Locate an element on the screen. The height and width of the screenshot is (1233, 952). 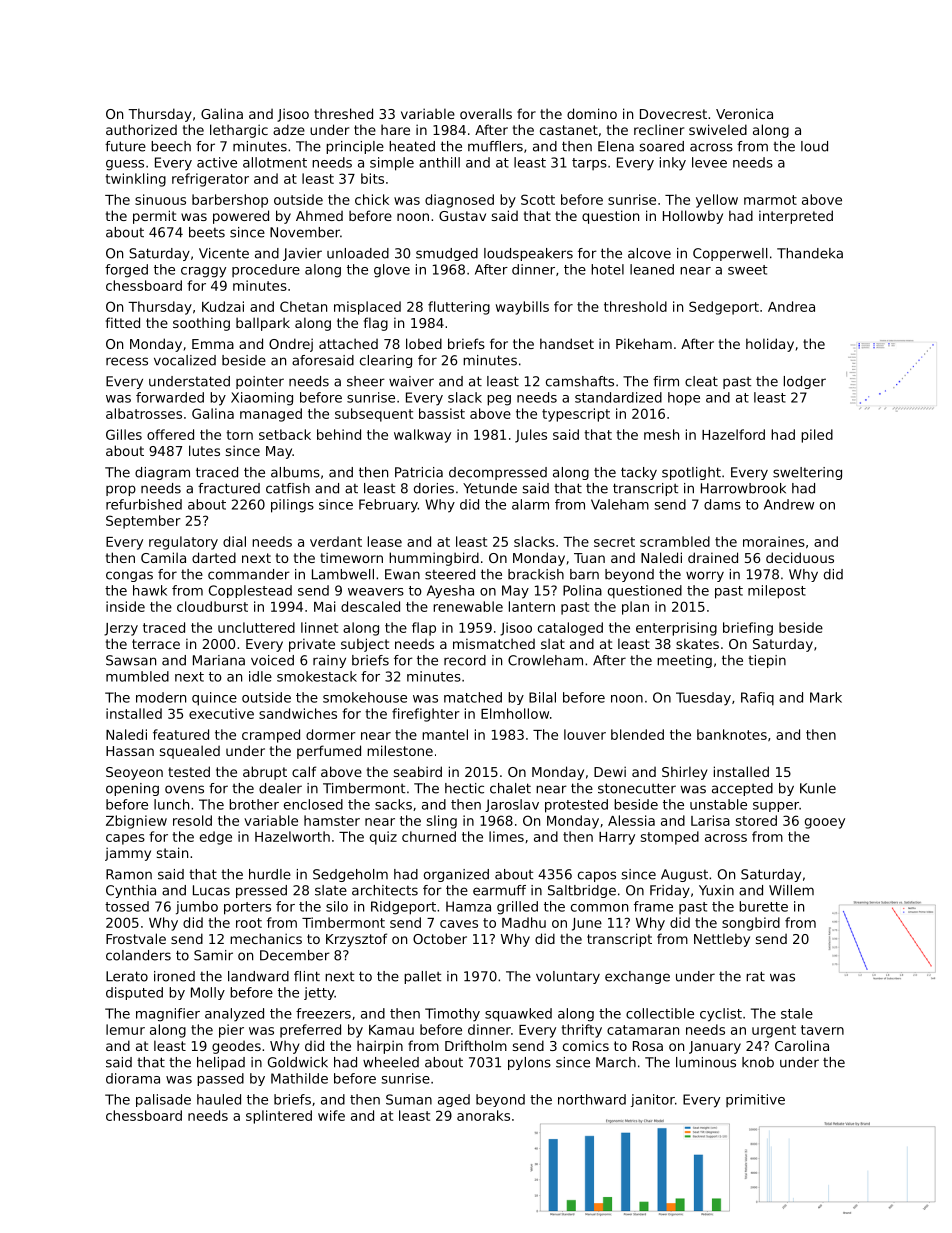
Harry is located at coordinates (617, 838).
